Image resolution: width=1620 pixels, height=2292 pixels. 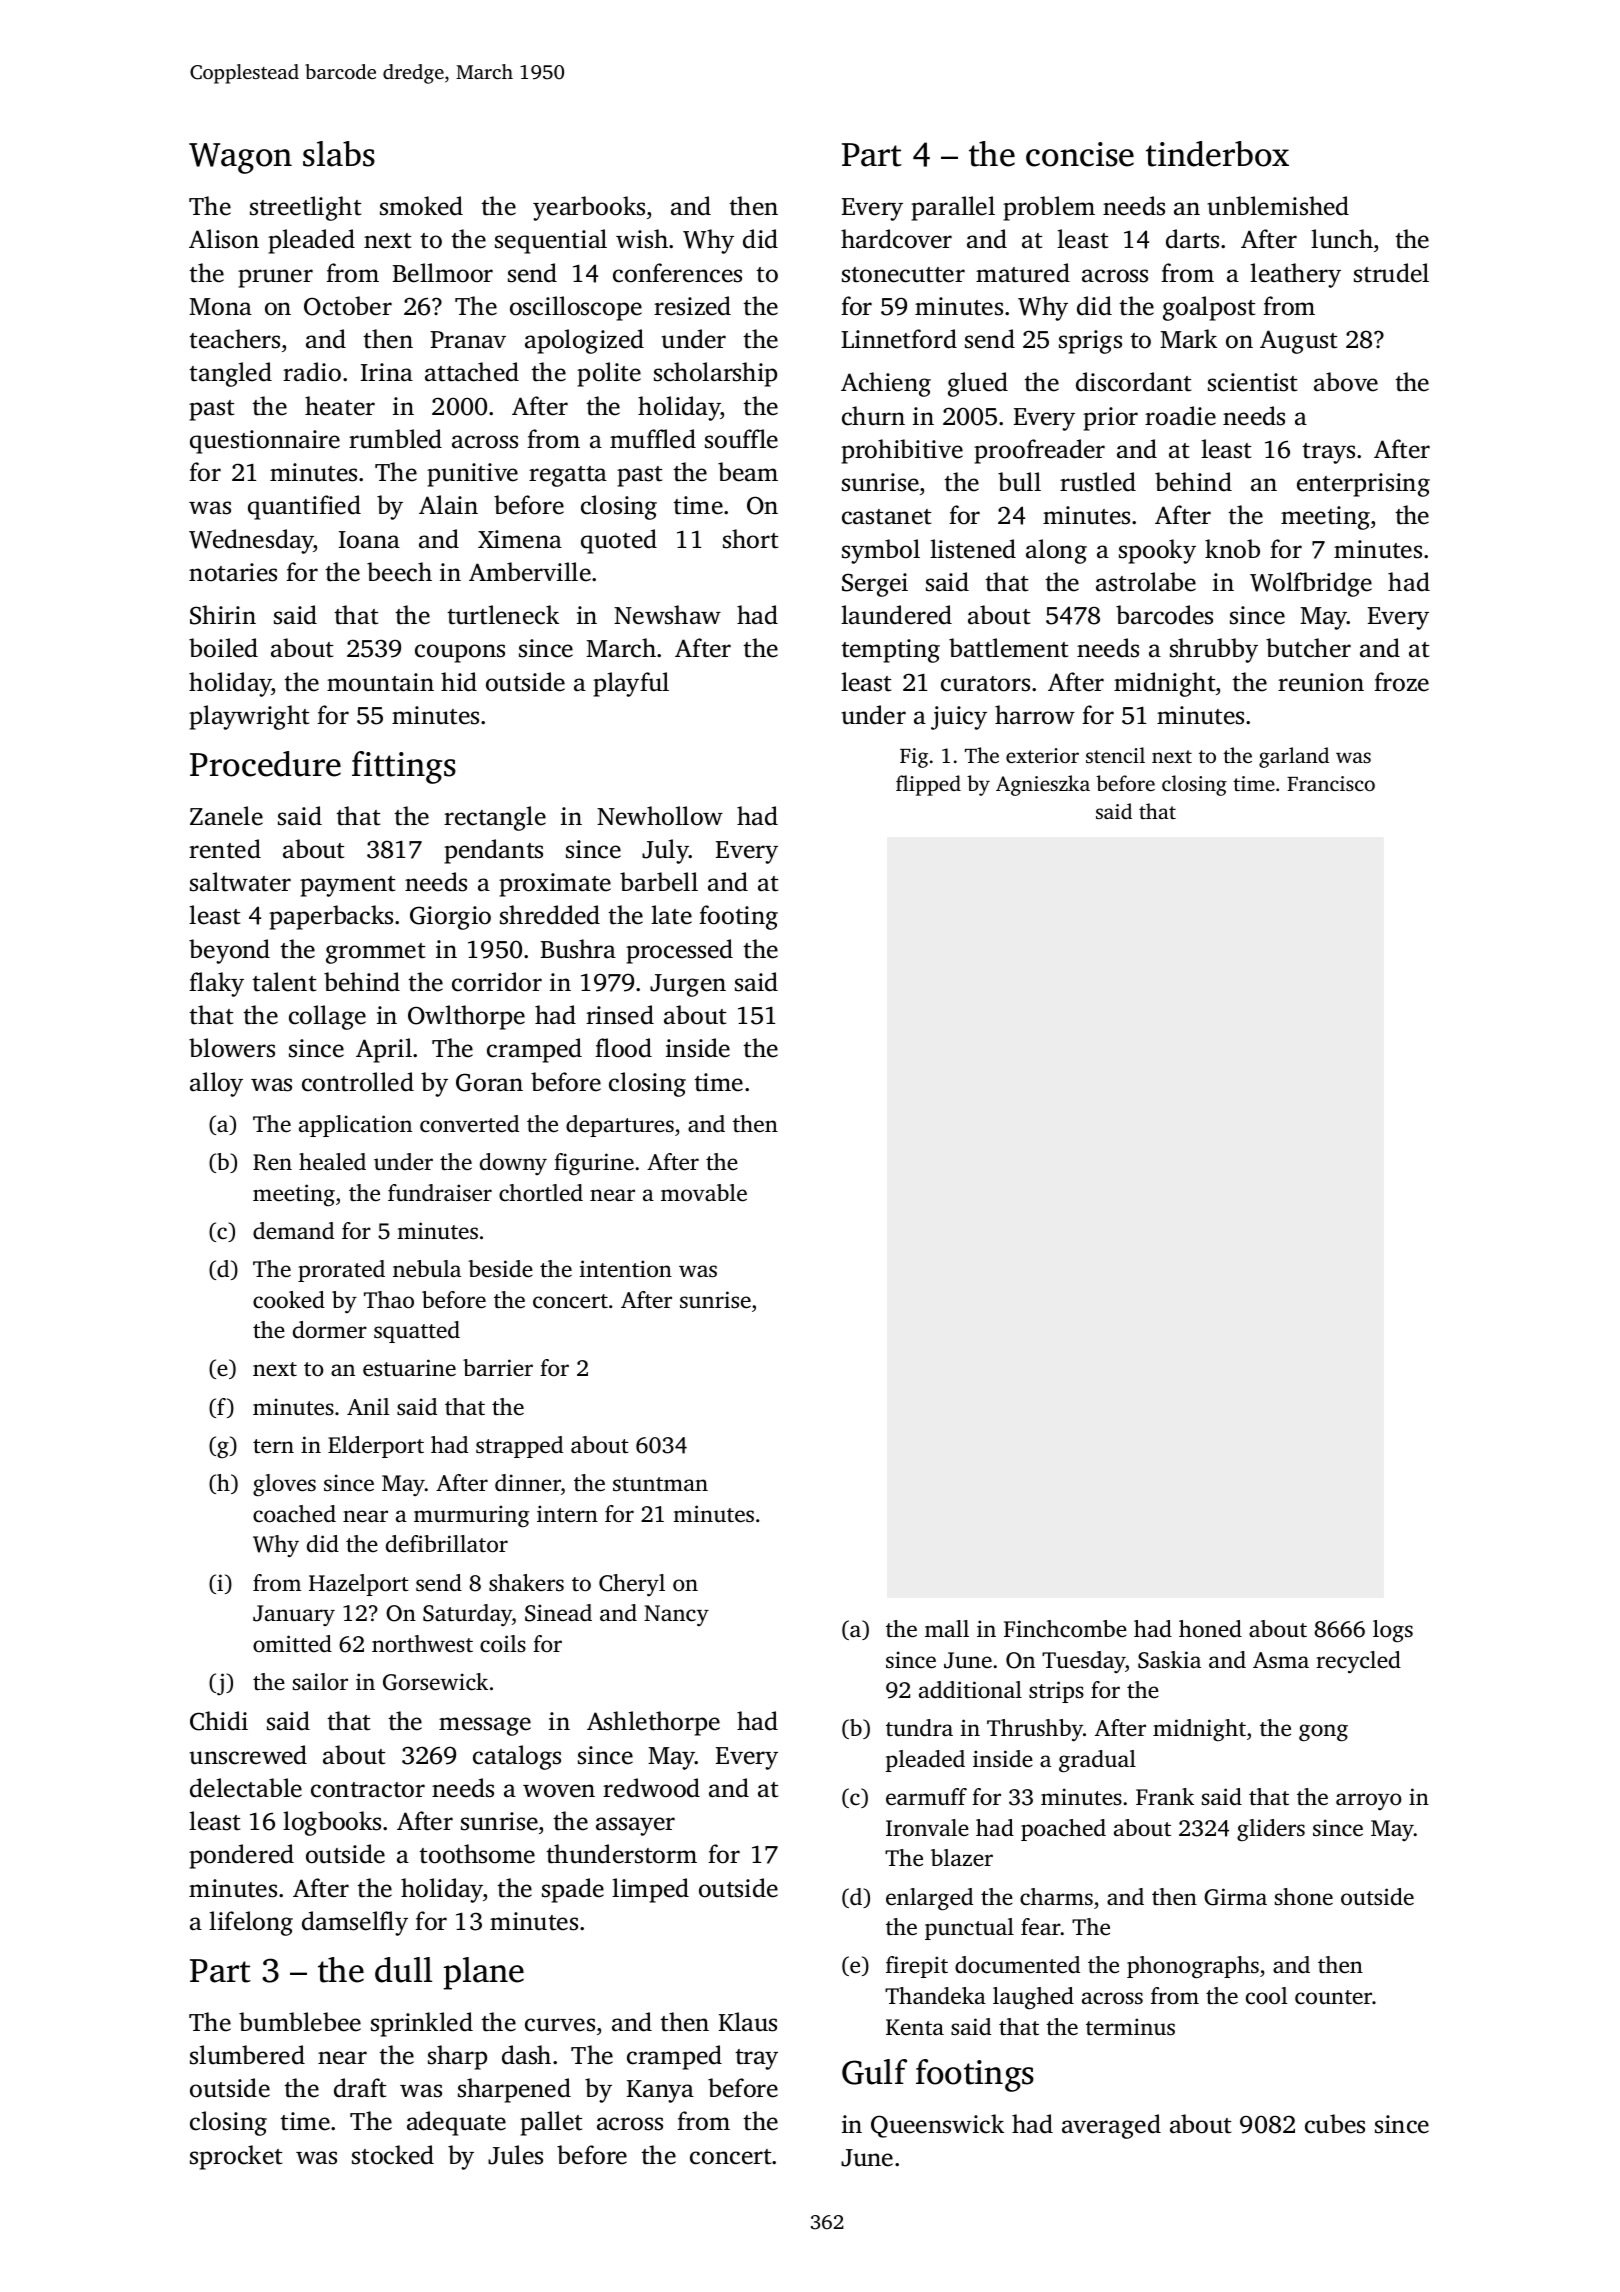 I want to click on sprocket, so click(x=236, y=2157).
